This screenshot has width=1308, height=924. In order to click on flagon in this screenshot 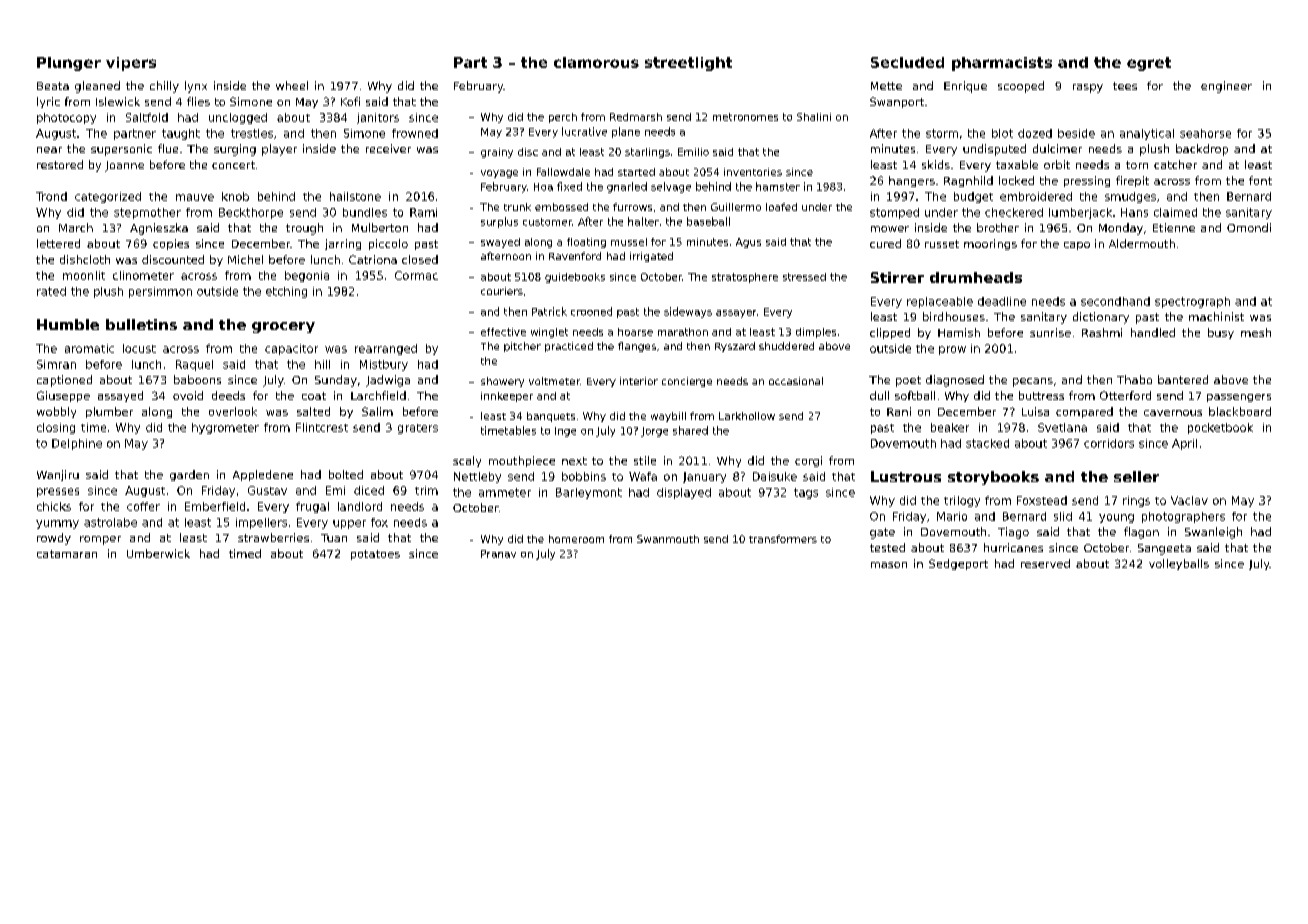, I will do `click(1141, 533)`.
